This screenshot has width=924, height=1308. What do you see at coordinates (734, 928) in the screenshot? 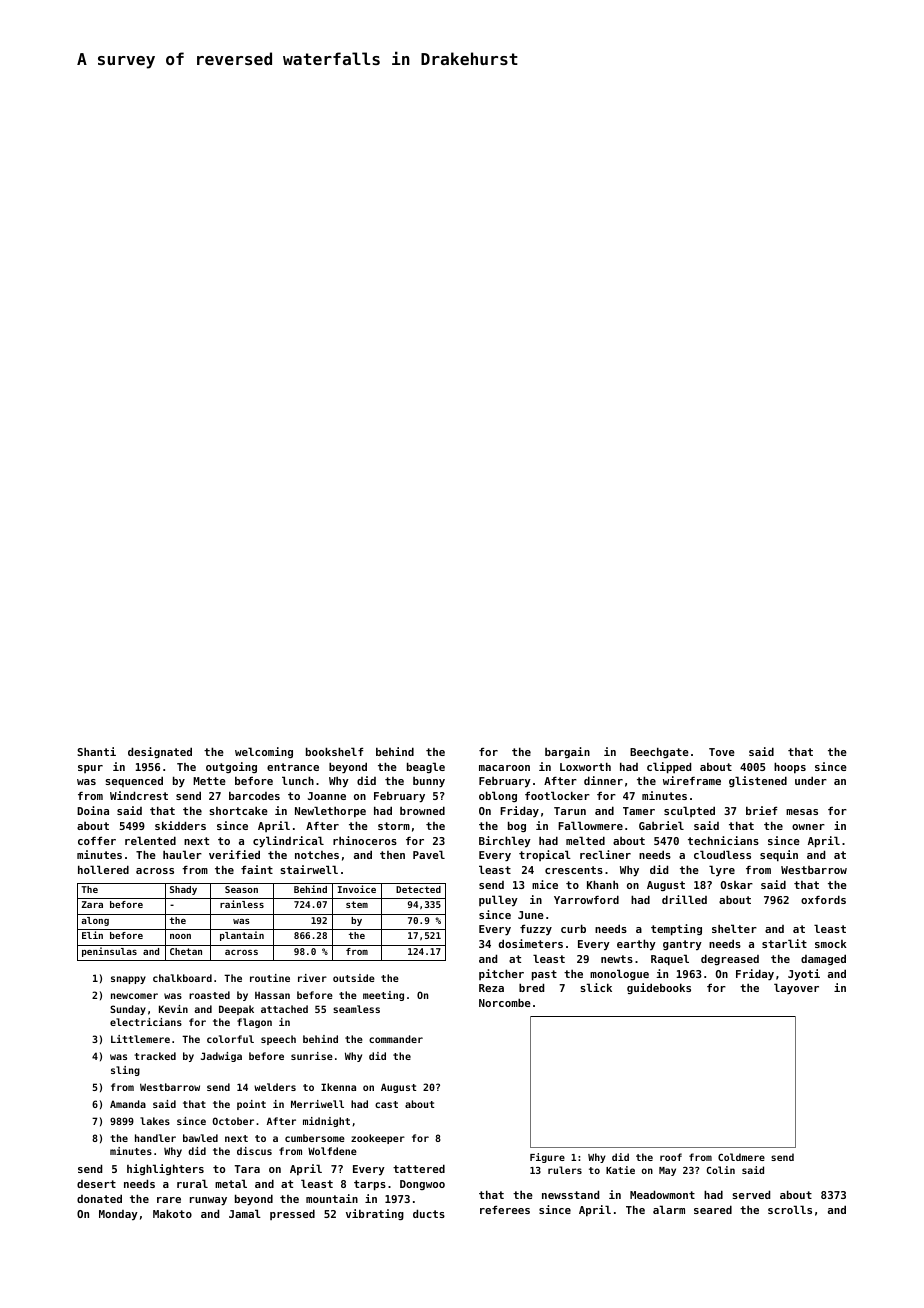
I see `shelter` at bounding box center [734, 928].
